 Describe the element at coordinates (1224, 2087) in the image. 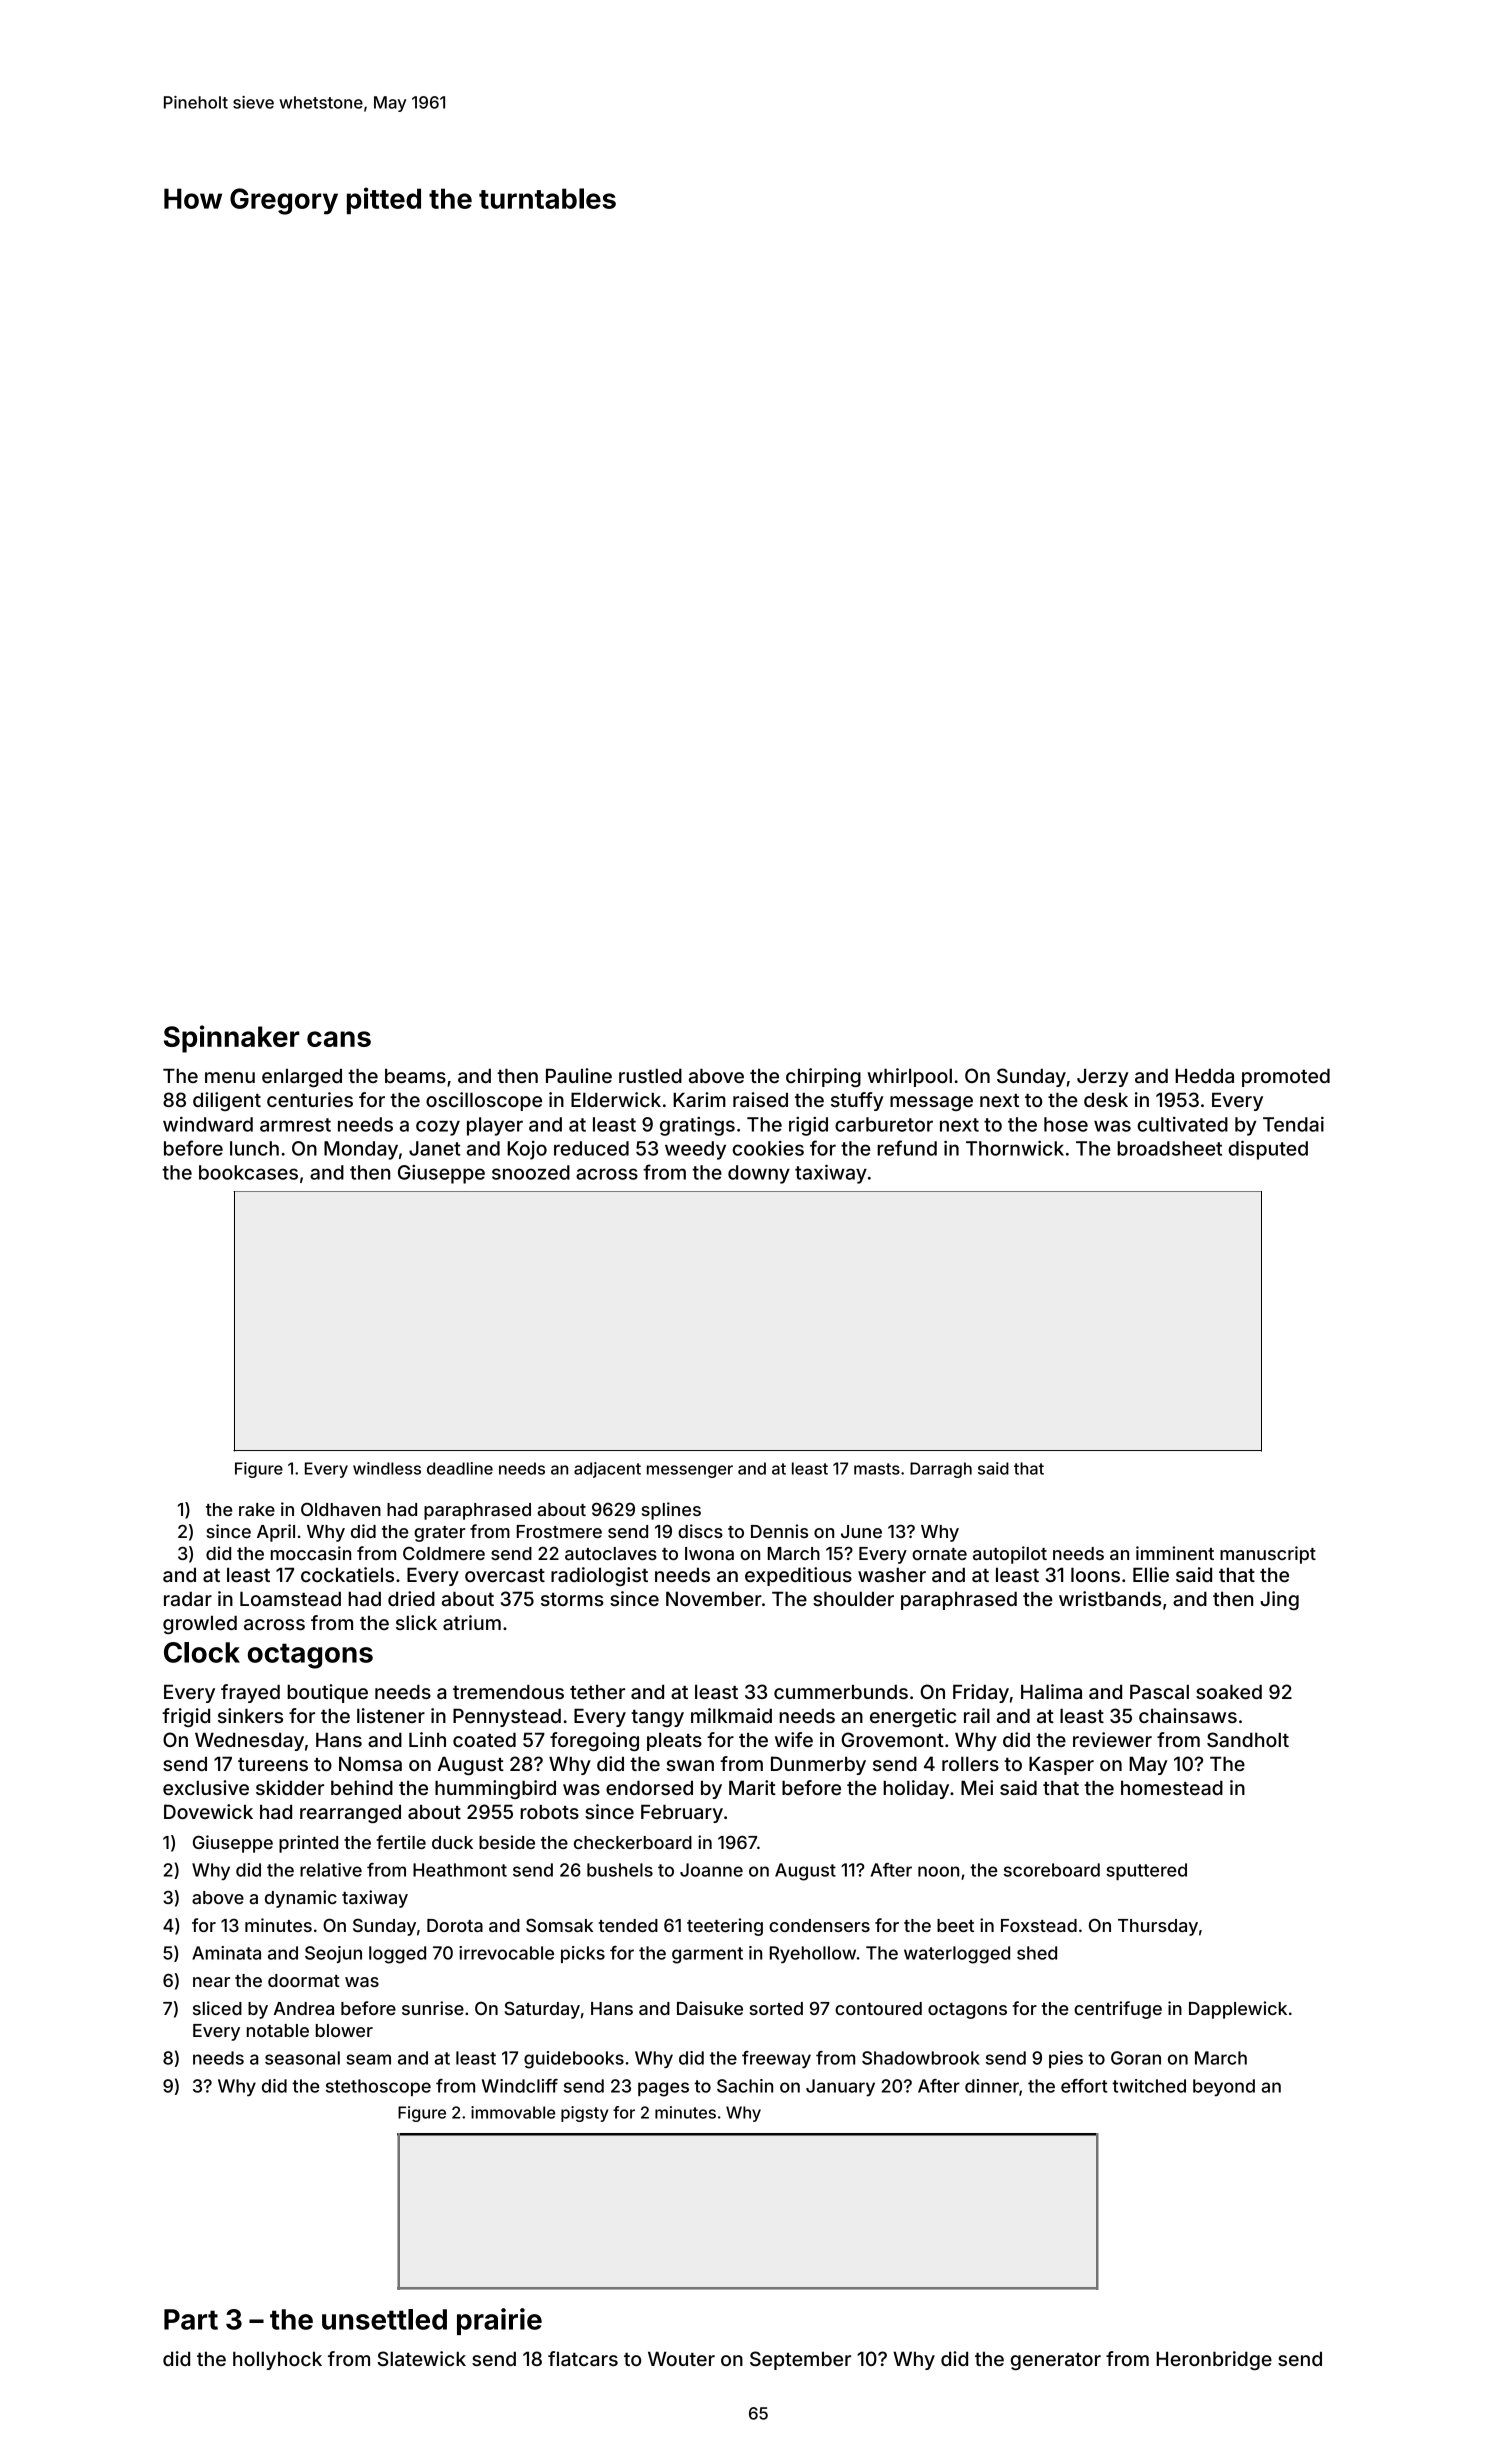

I see `beyond` at that location.
